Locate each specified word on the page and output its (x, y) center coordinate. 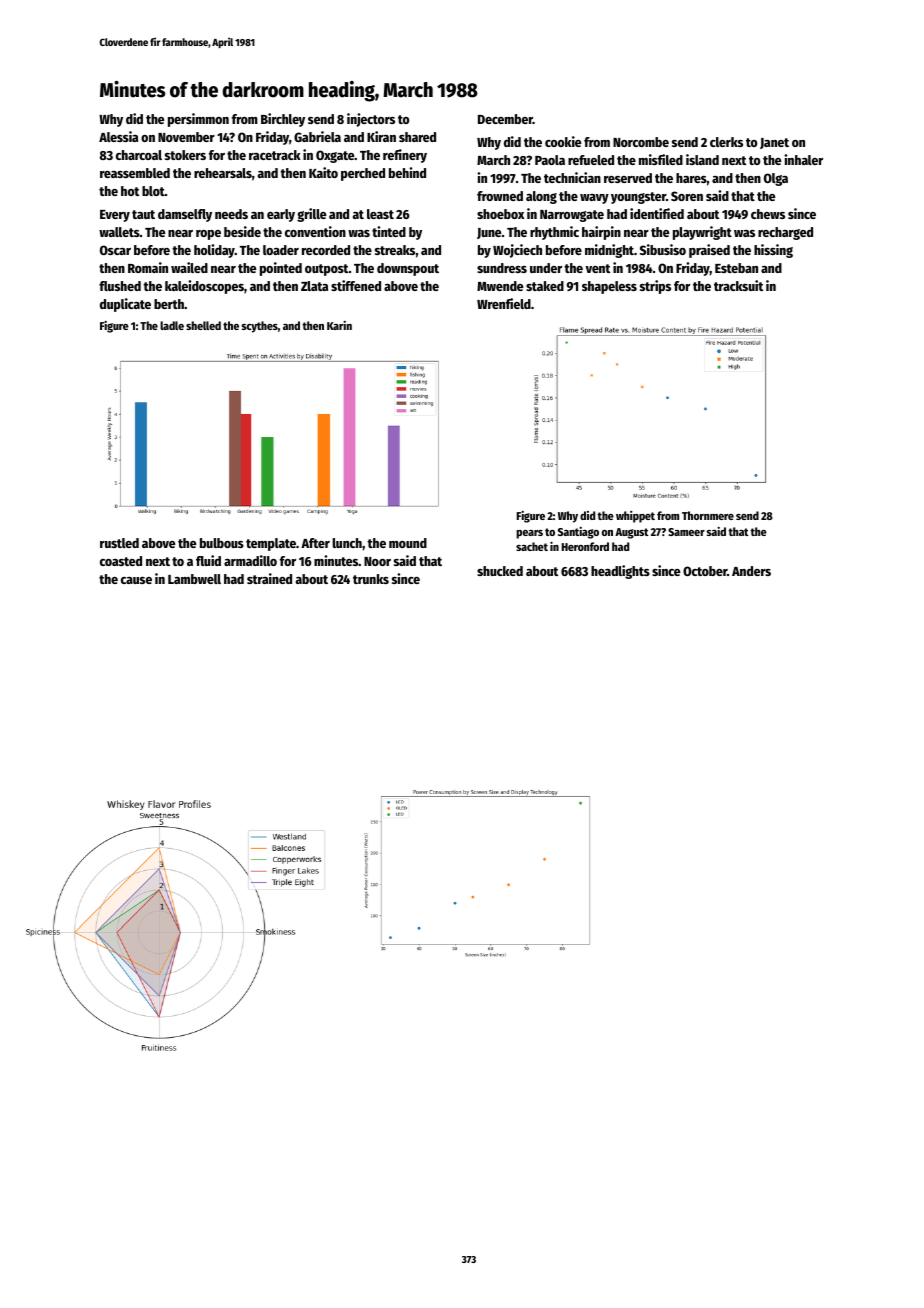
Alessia (118, 136)
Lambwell (194, 579)
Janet (774, 143)
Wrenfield (504, 303)
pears (529, 534)
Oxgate (335, 156)
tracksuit (738, 285)
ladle (172, 325)
